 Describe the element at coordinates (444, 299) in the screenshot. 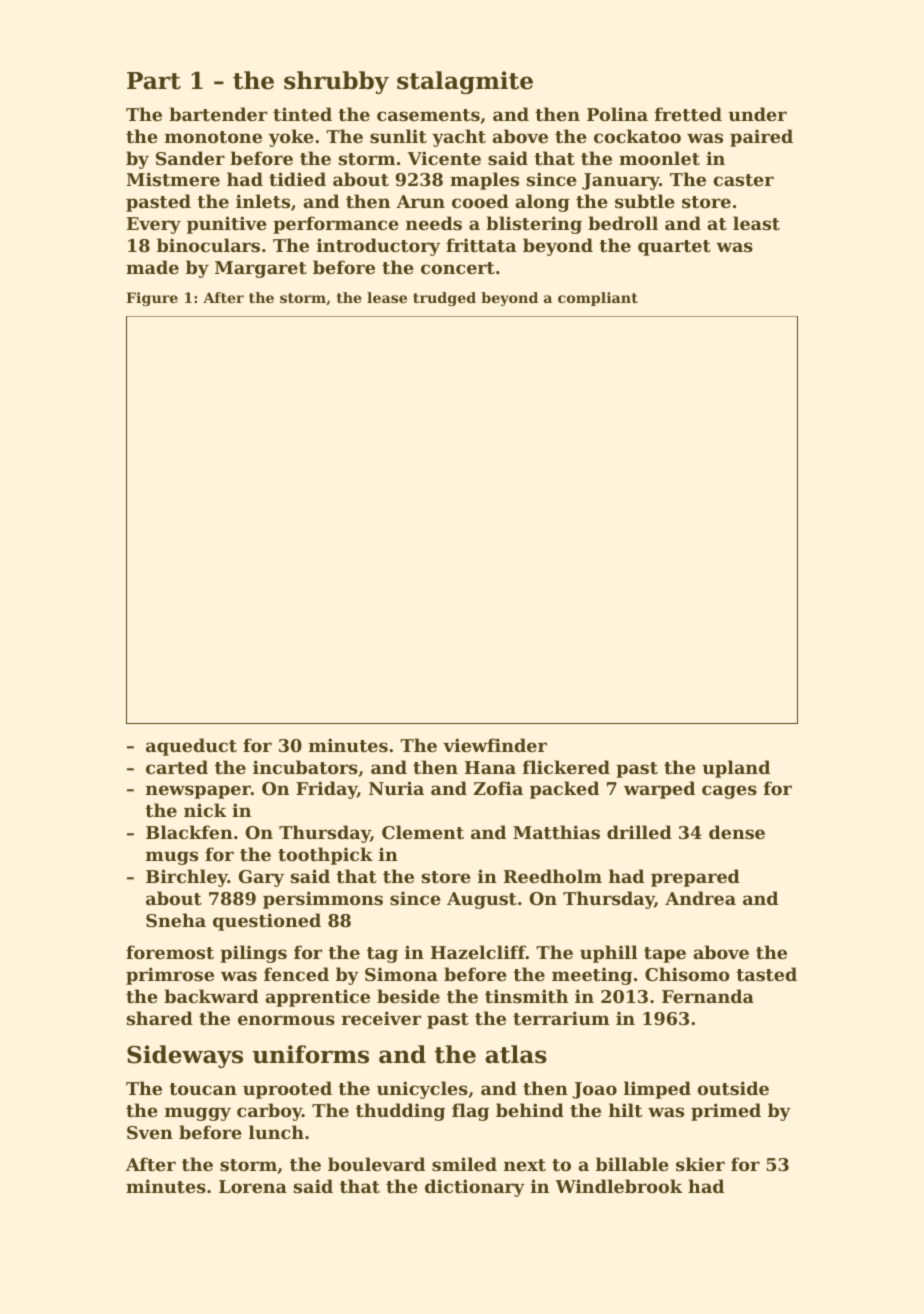

I see `trudged` at that location.
